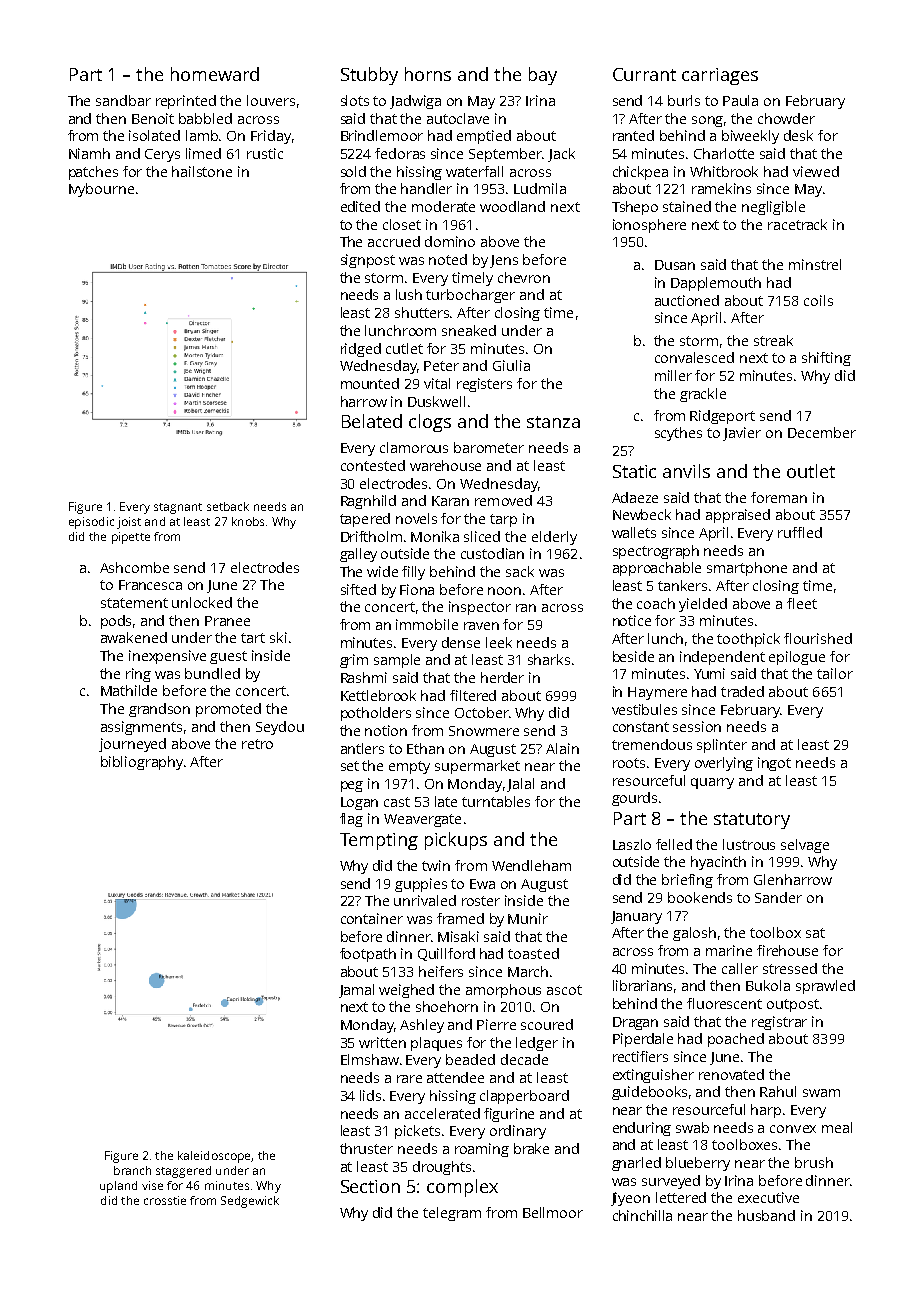  Describe the element at coordinates (214, 1157) in the screenshot. I see `kaleidoscope` at that location.
